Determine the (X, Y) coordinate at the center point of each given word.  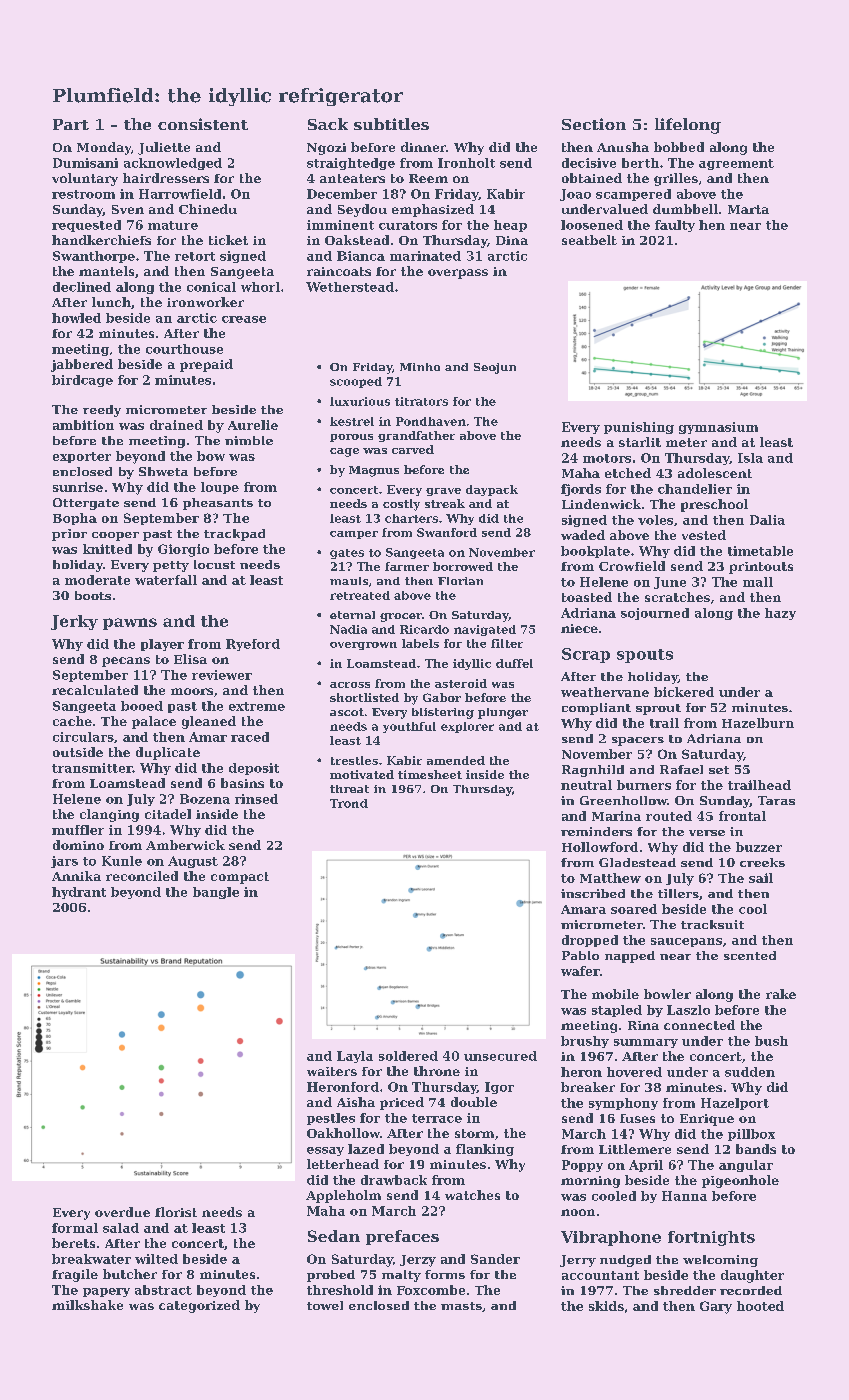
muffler (78, 830)
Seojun (495, 368)
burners (644, 785)
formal (75, 1228)
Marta (748, 209)
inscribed (593, 893)
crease (244, 319)
